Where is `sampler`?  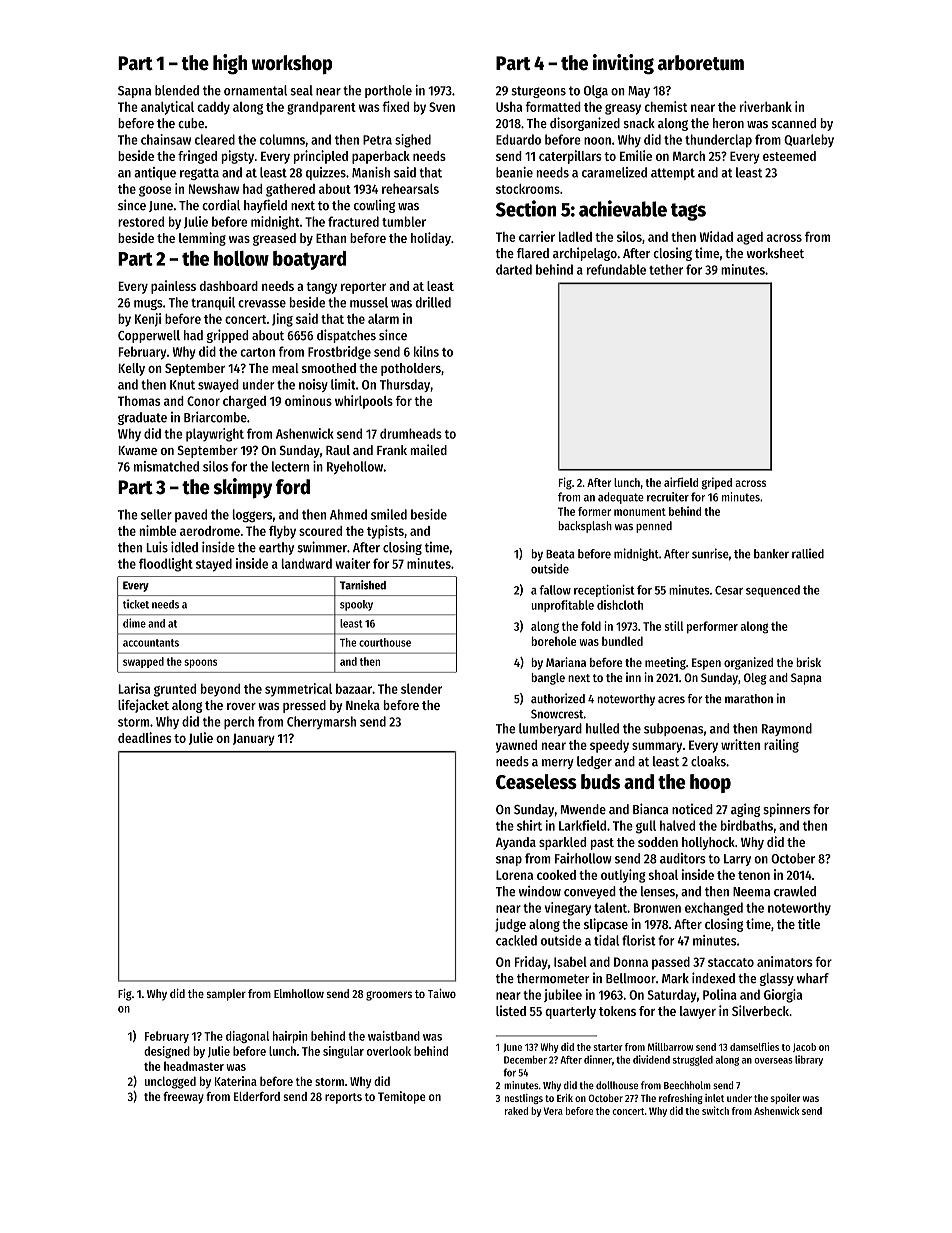
sampler is located at coordinates (226, 995).
